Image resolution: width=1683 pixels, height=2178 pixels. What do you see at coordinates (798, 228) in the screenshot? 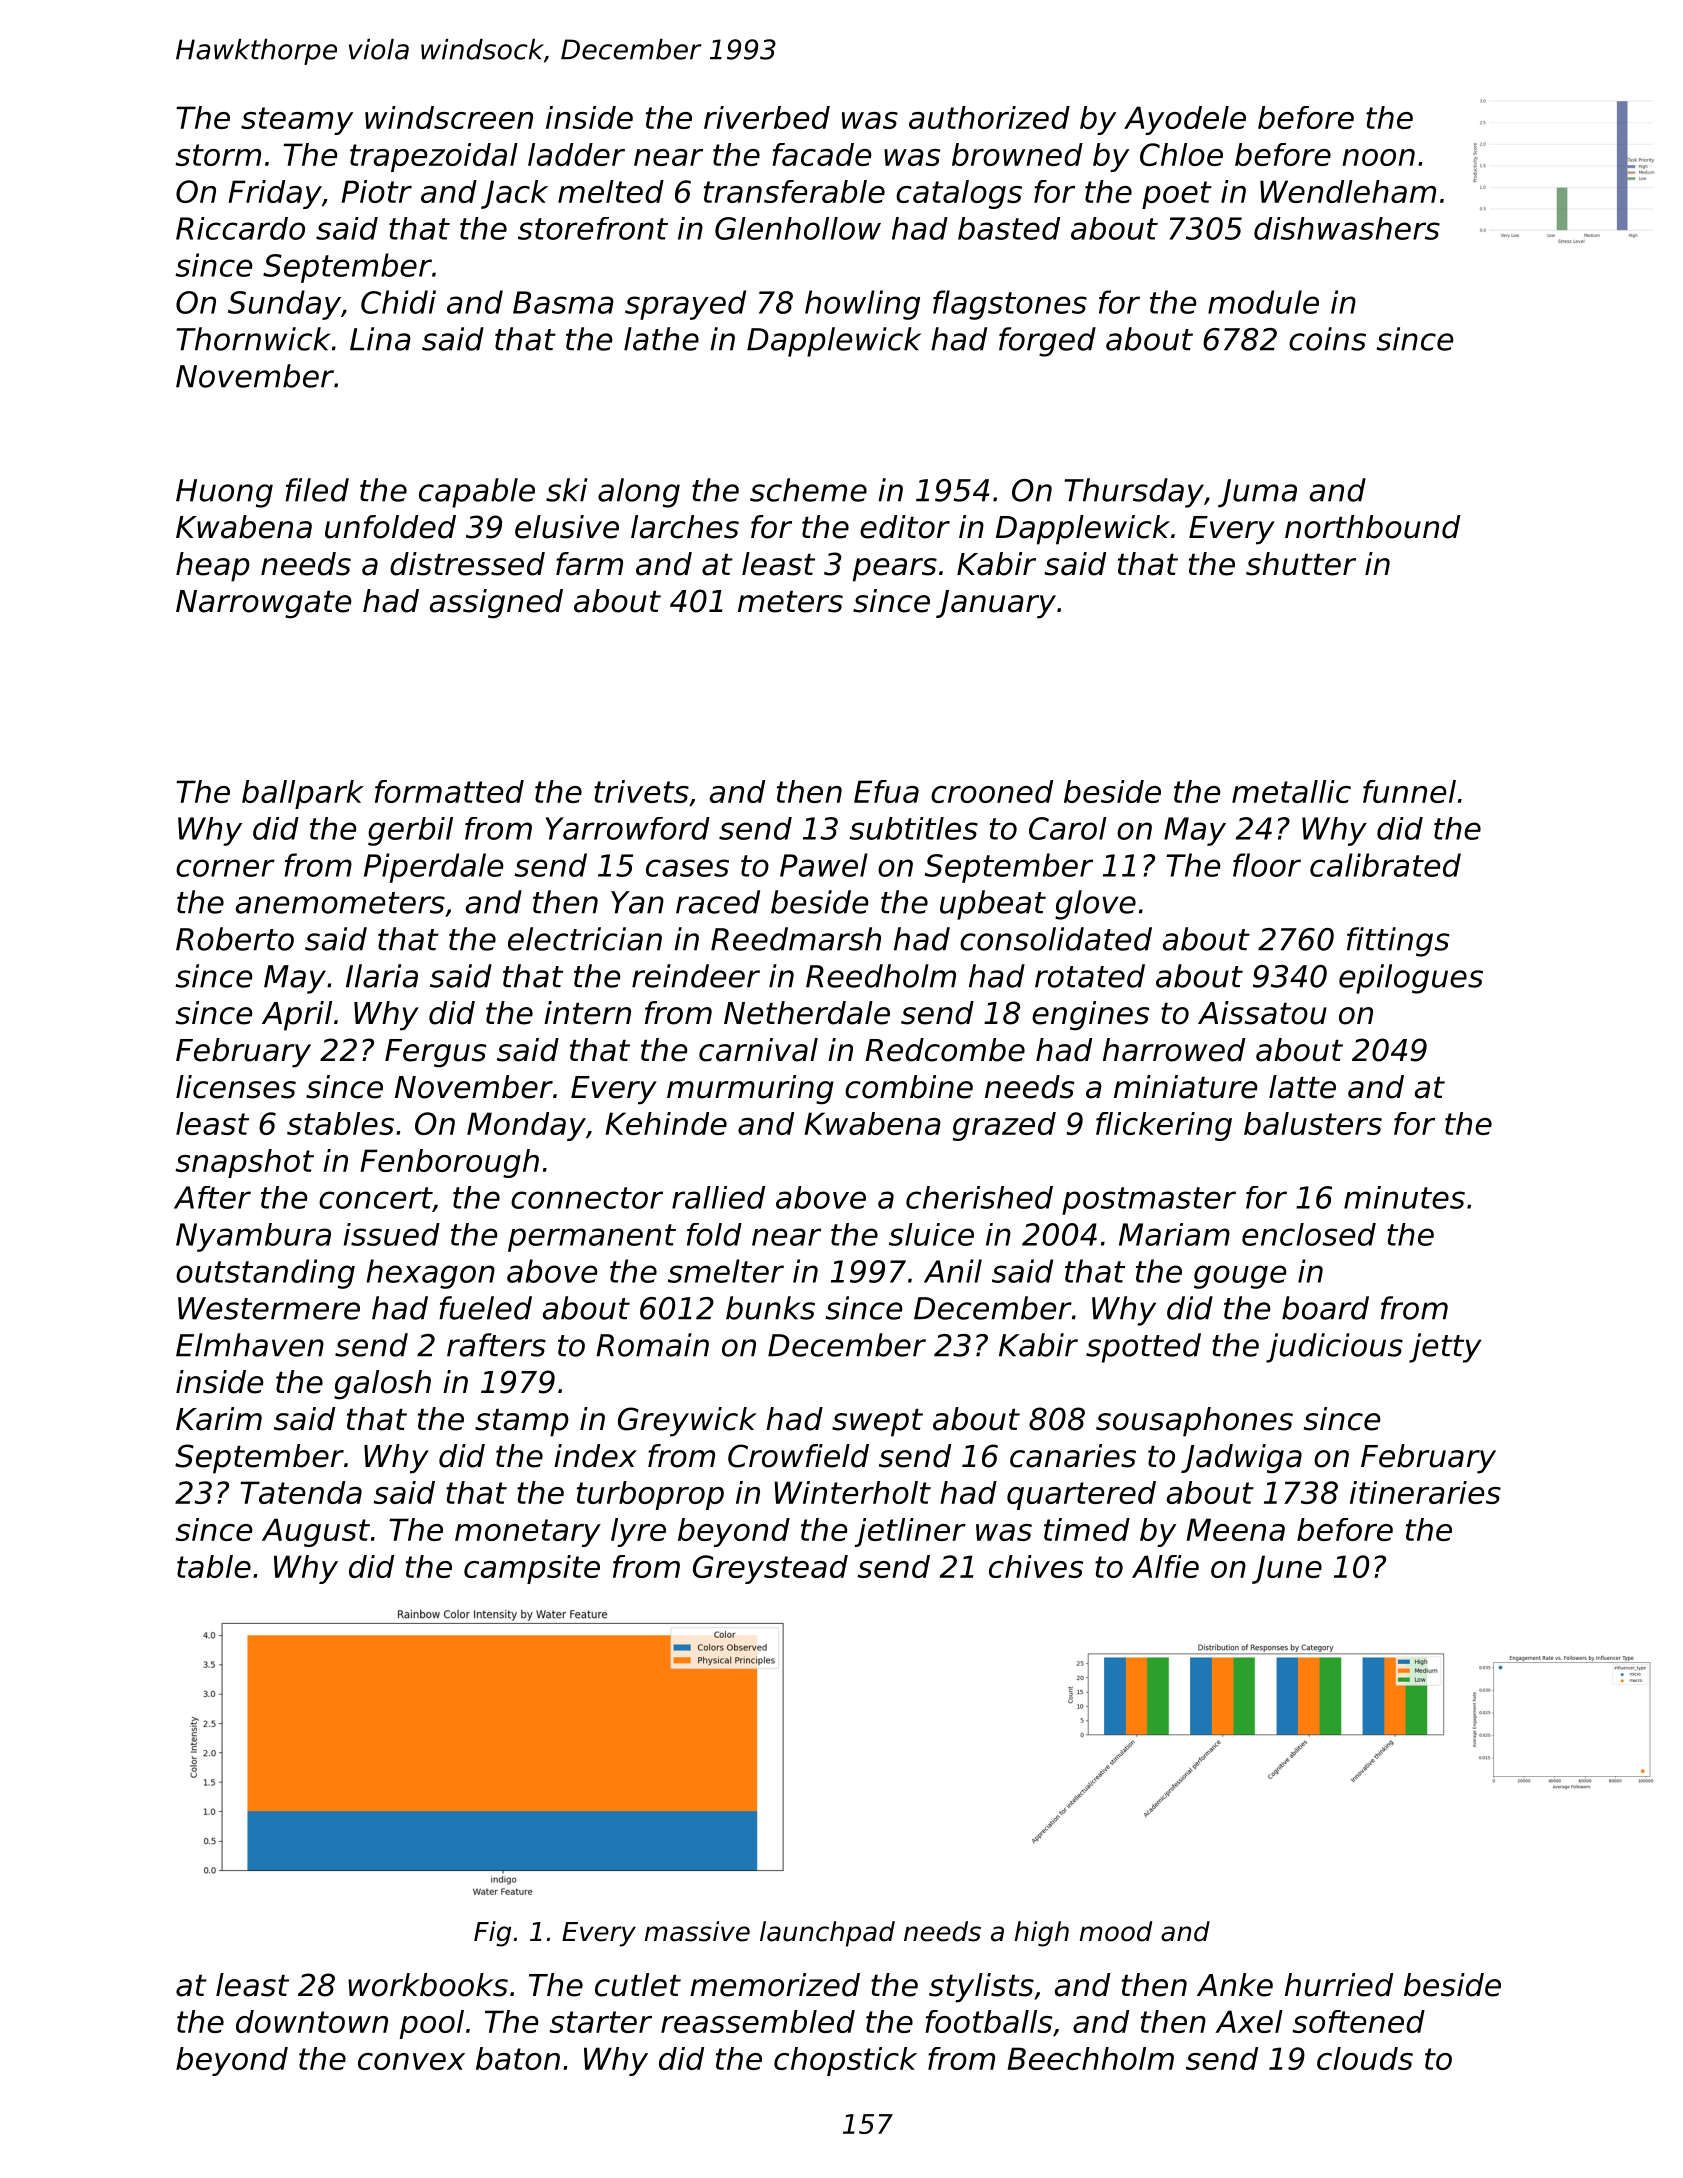
I see `Glenhollow` at bounding box center [798, 228].
